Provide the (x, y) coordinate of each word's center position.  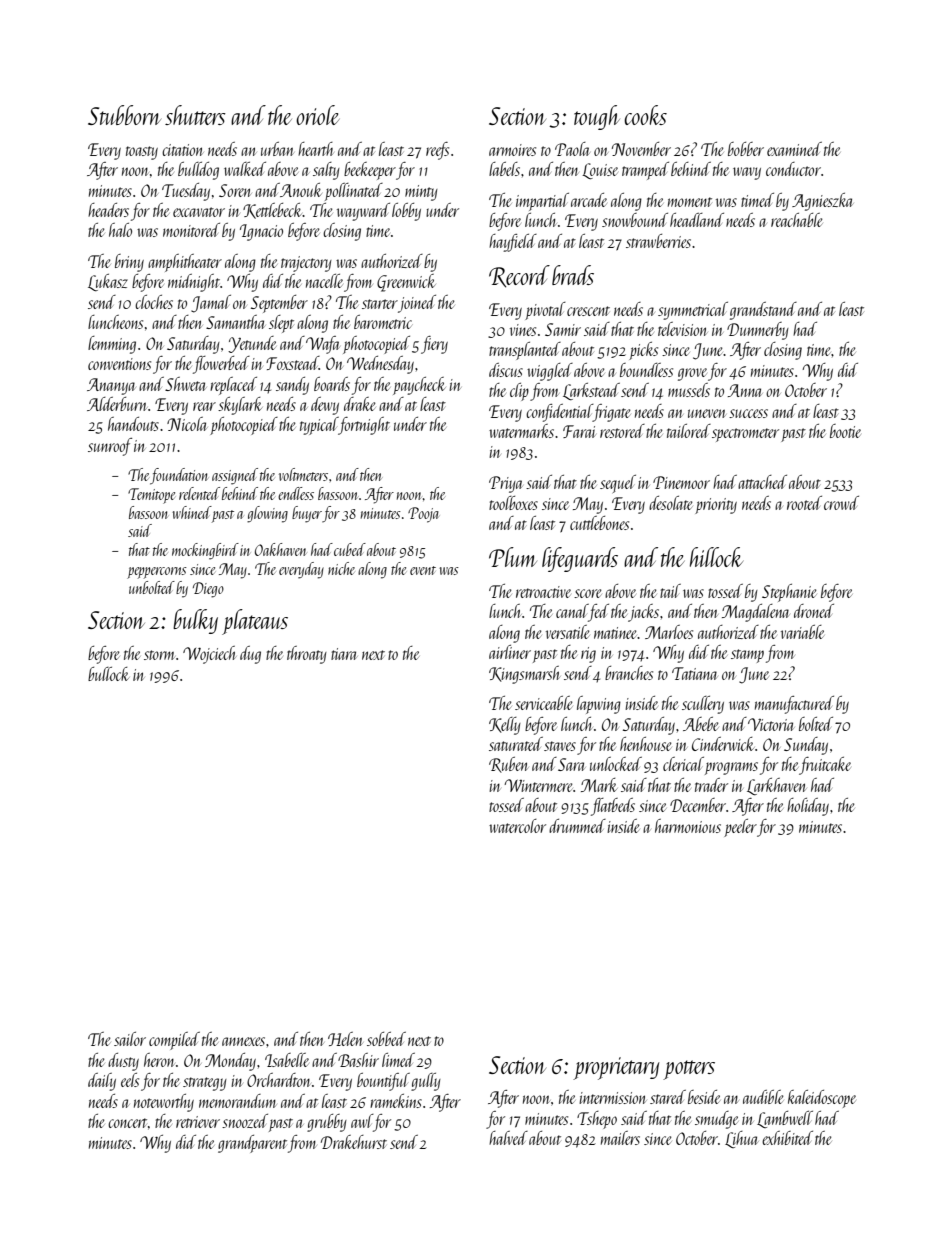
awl (362, 1121)
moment (690, 202)
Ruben (509, 765)
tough (597, 117)
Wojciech (209, 655)
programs (731, 768)
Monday (230, 1062)
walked (245, 169)
